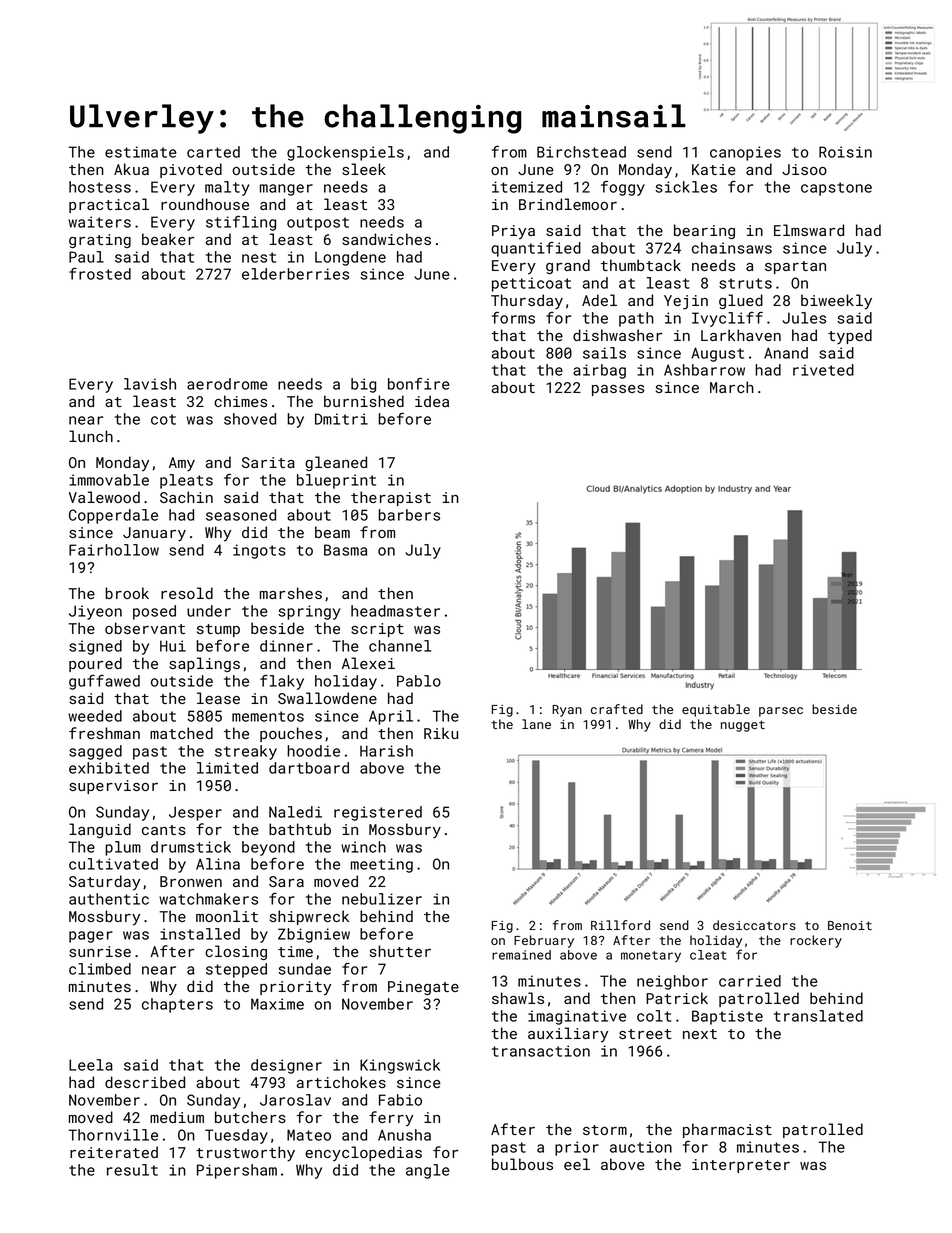  Describe the element at coordinates (617, 709) in the document. I see `crafted` at that location.
